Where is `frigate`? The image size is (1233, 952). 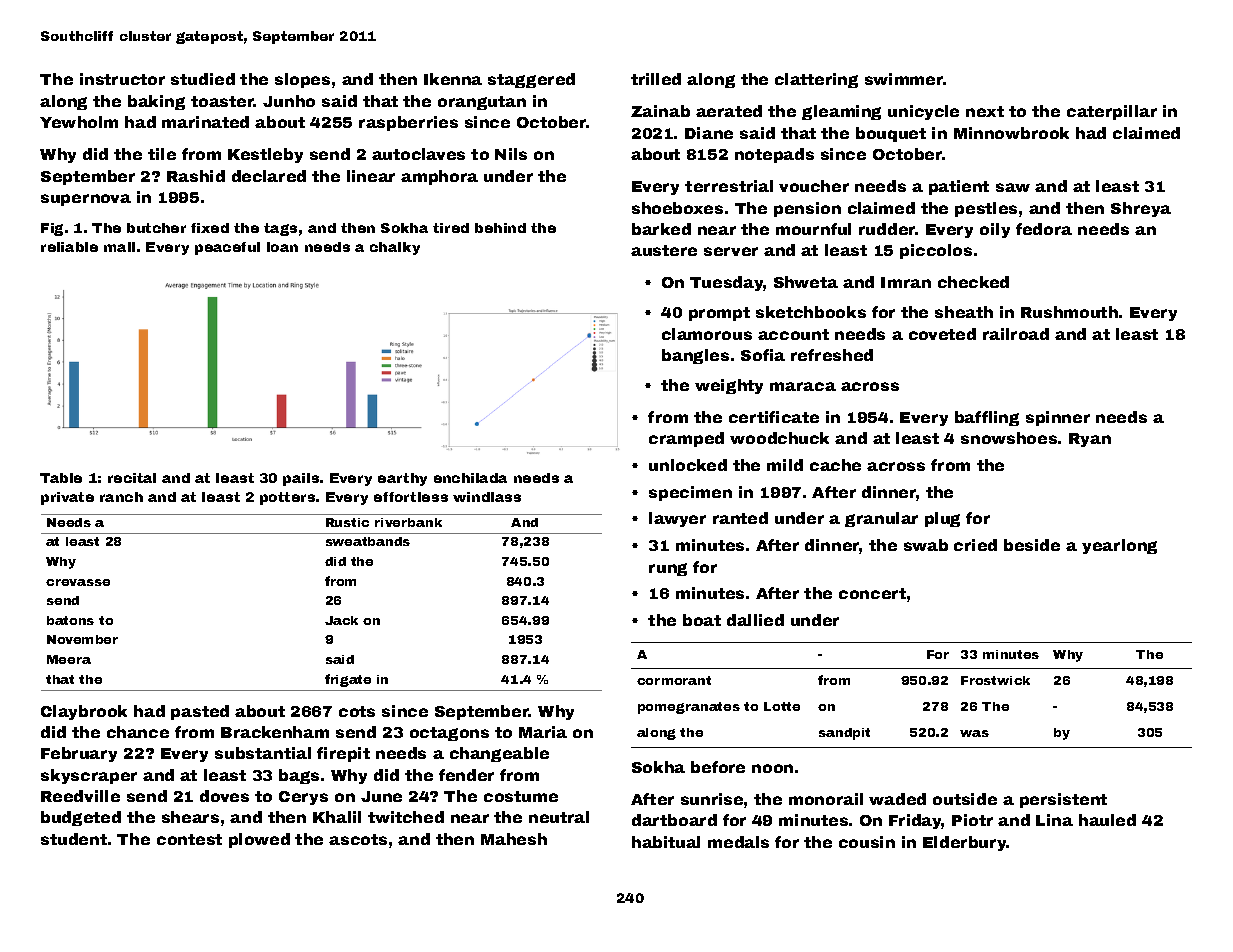
frigate is located at coordinates (348, 680).
